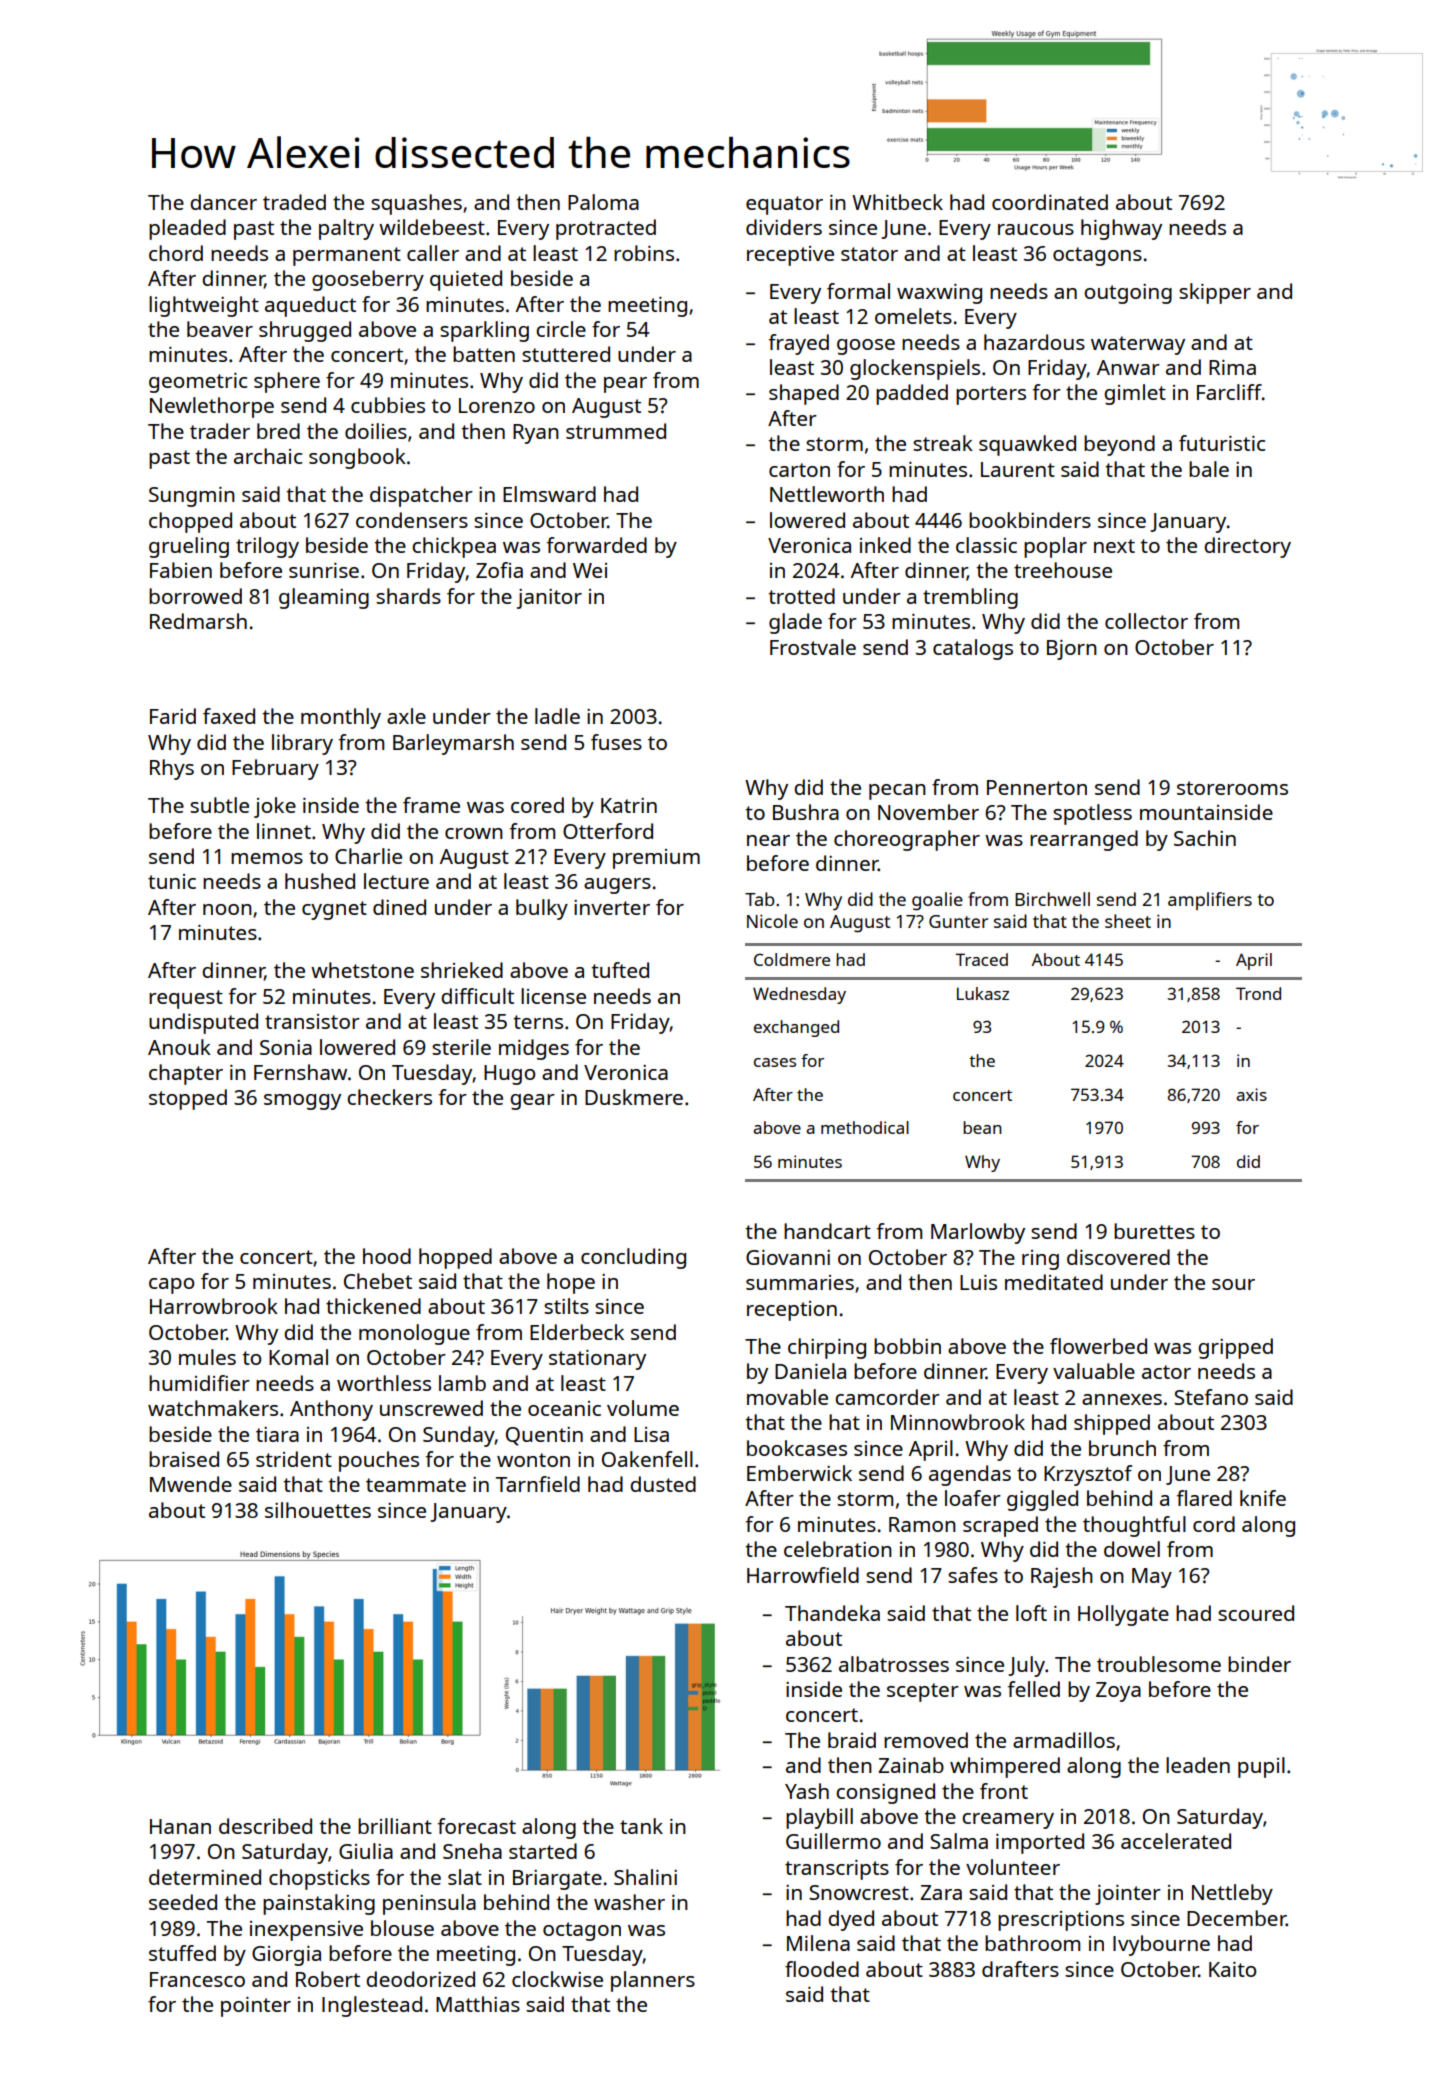  Describe the element at coordinates (416, 204) in the document. I see `squashes` at that location.
